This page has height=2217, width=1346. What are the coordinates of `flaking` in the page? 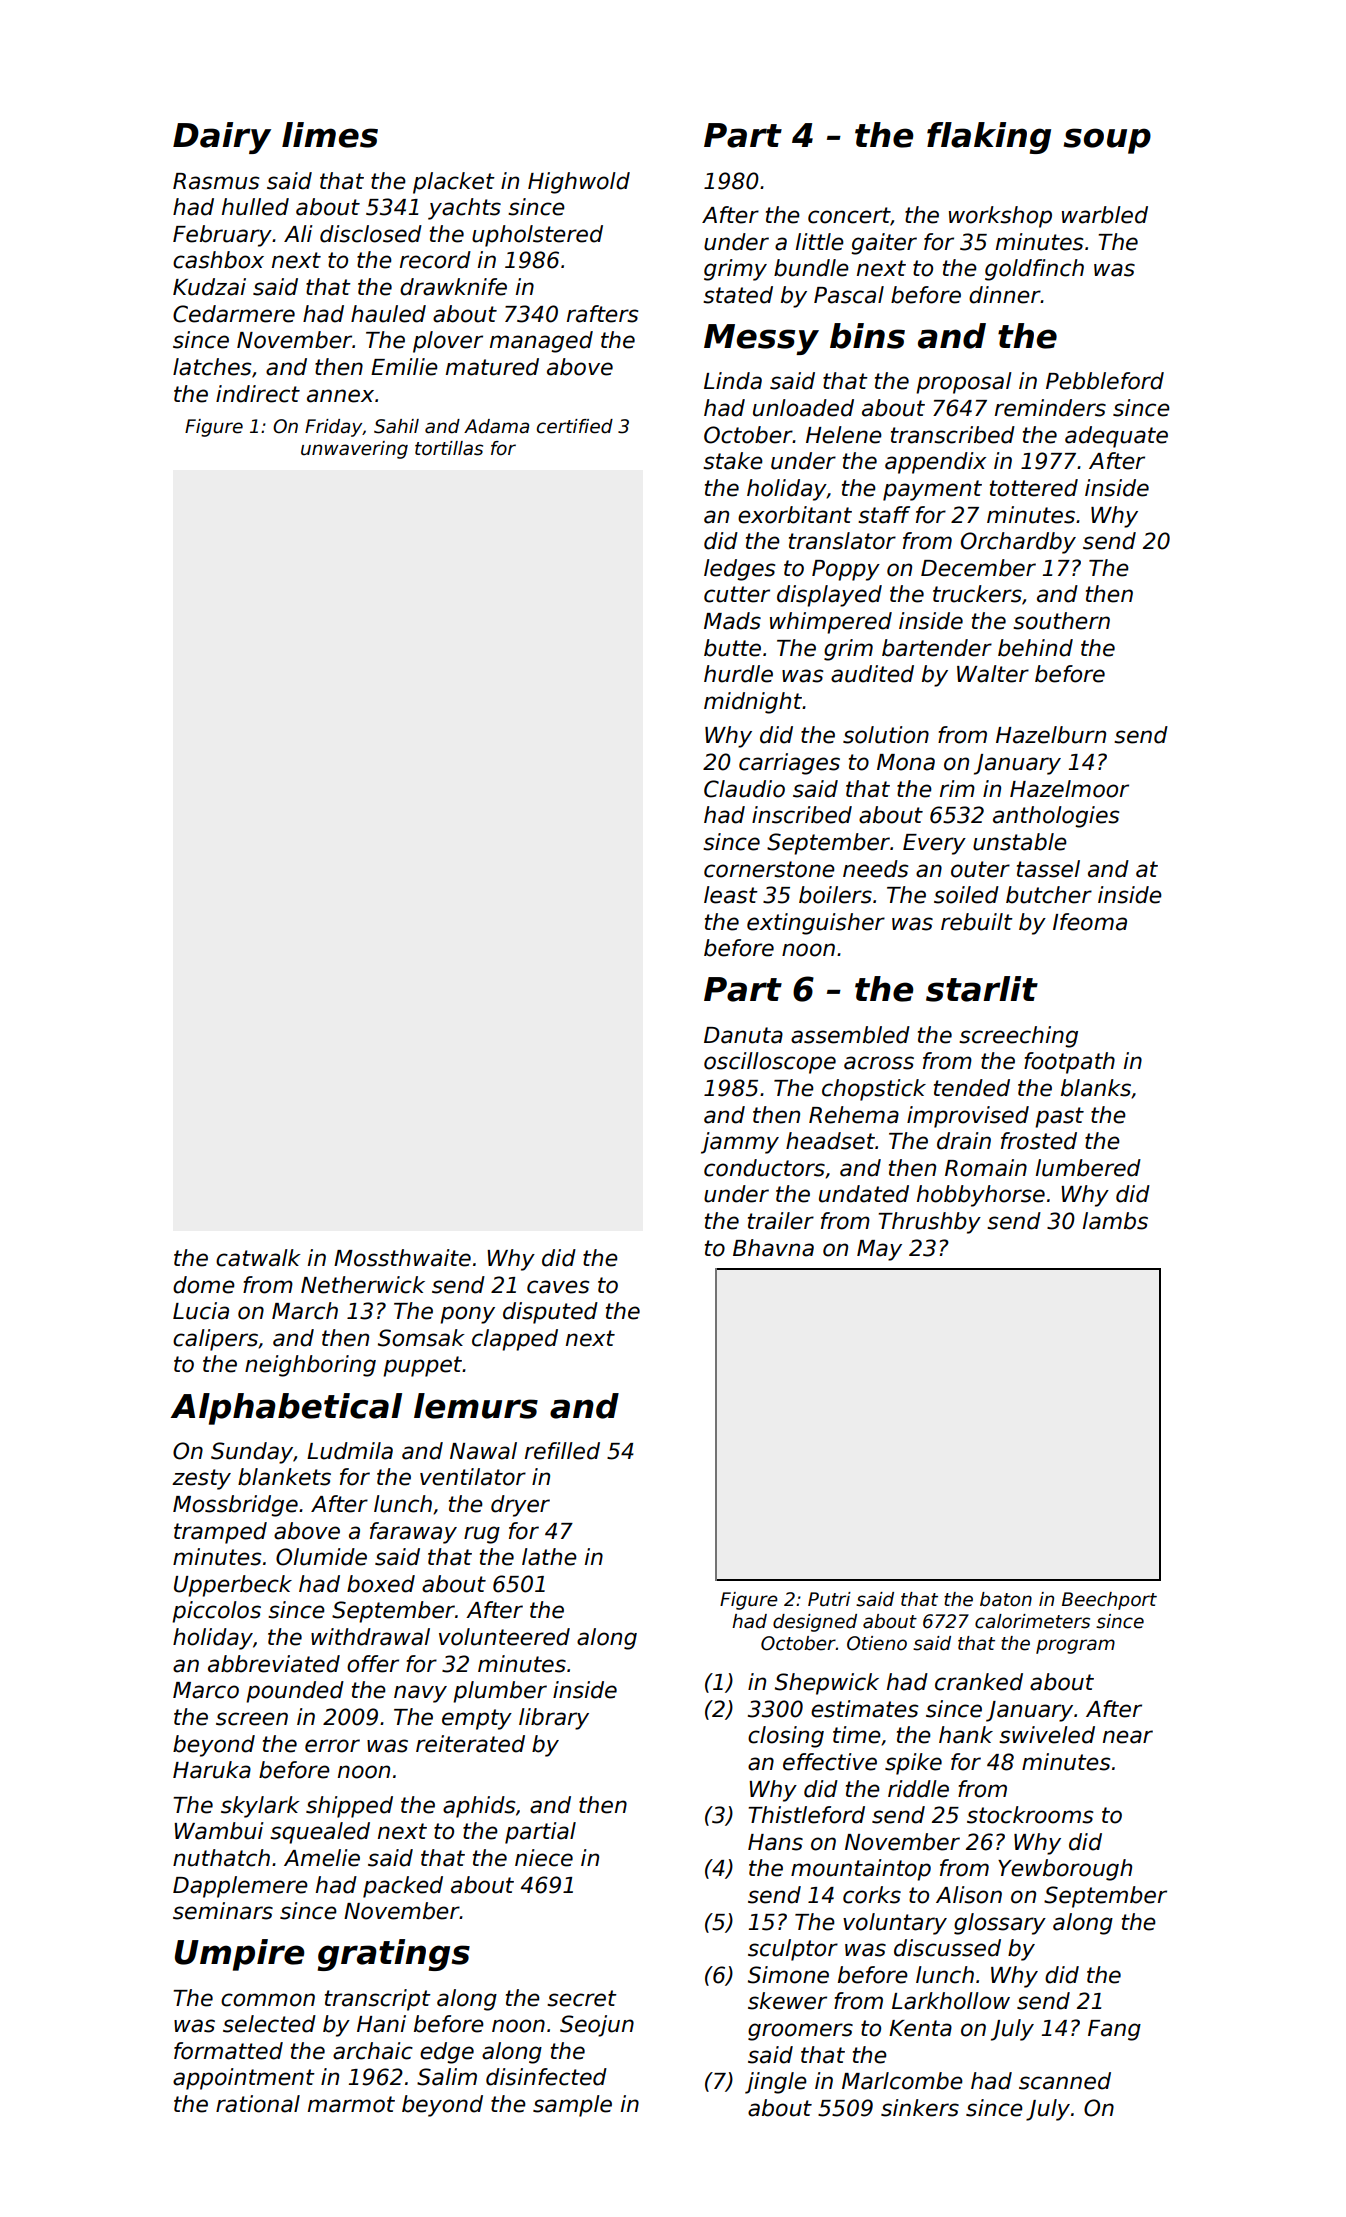 It's located at (989, 138).
